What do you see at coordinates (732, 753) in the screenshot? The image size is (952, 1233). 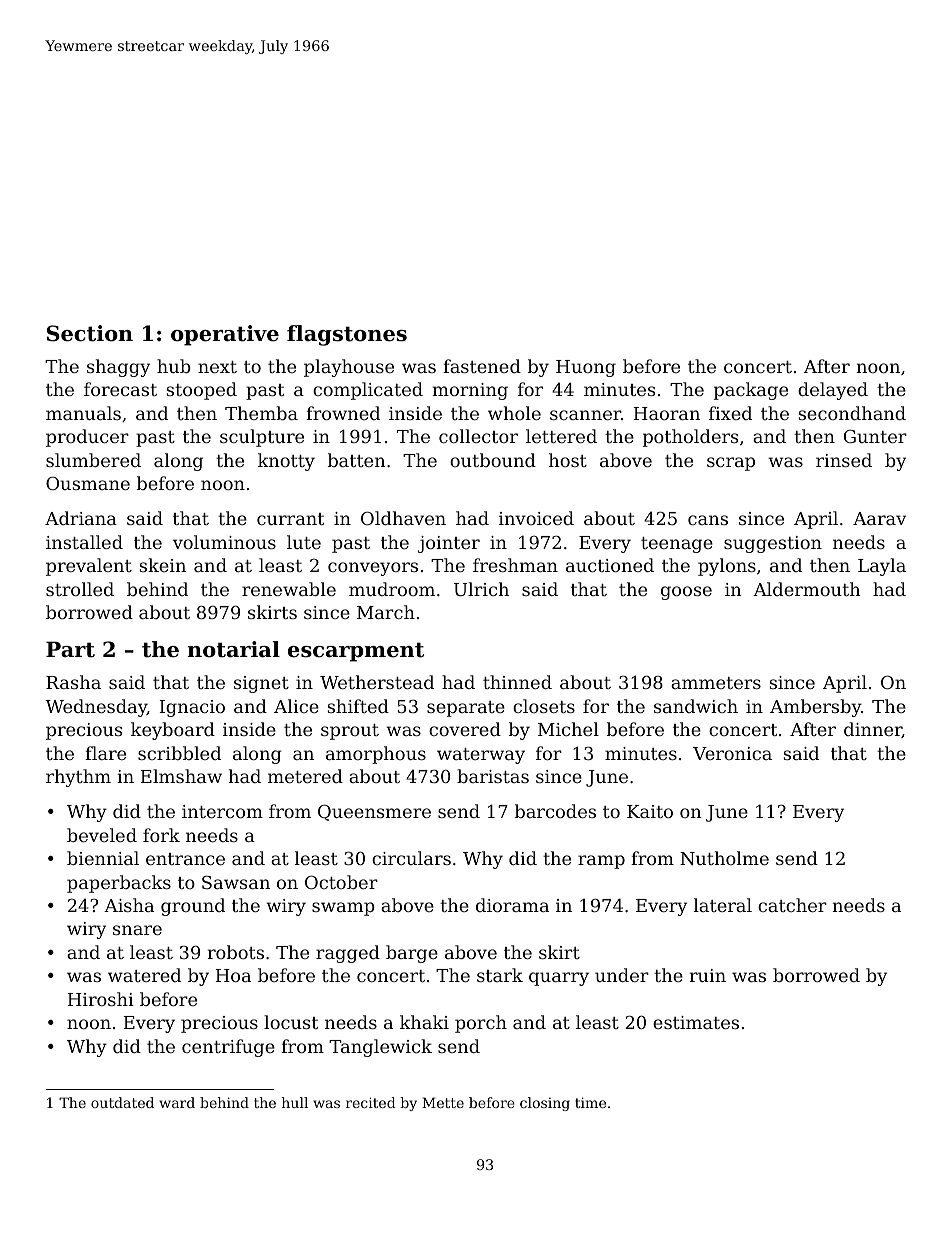 I see `Veronica` at bounding box center [732, 753].
